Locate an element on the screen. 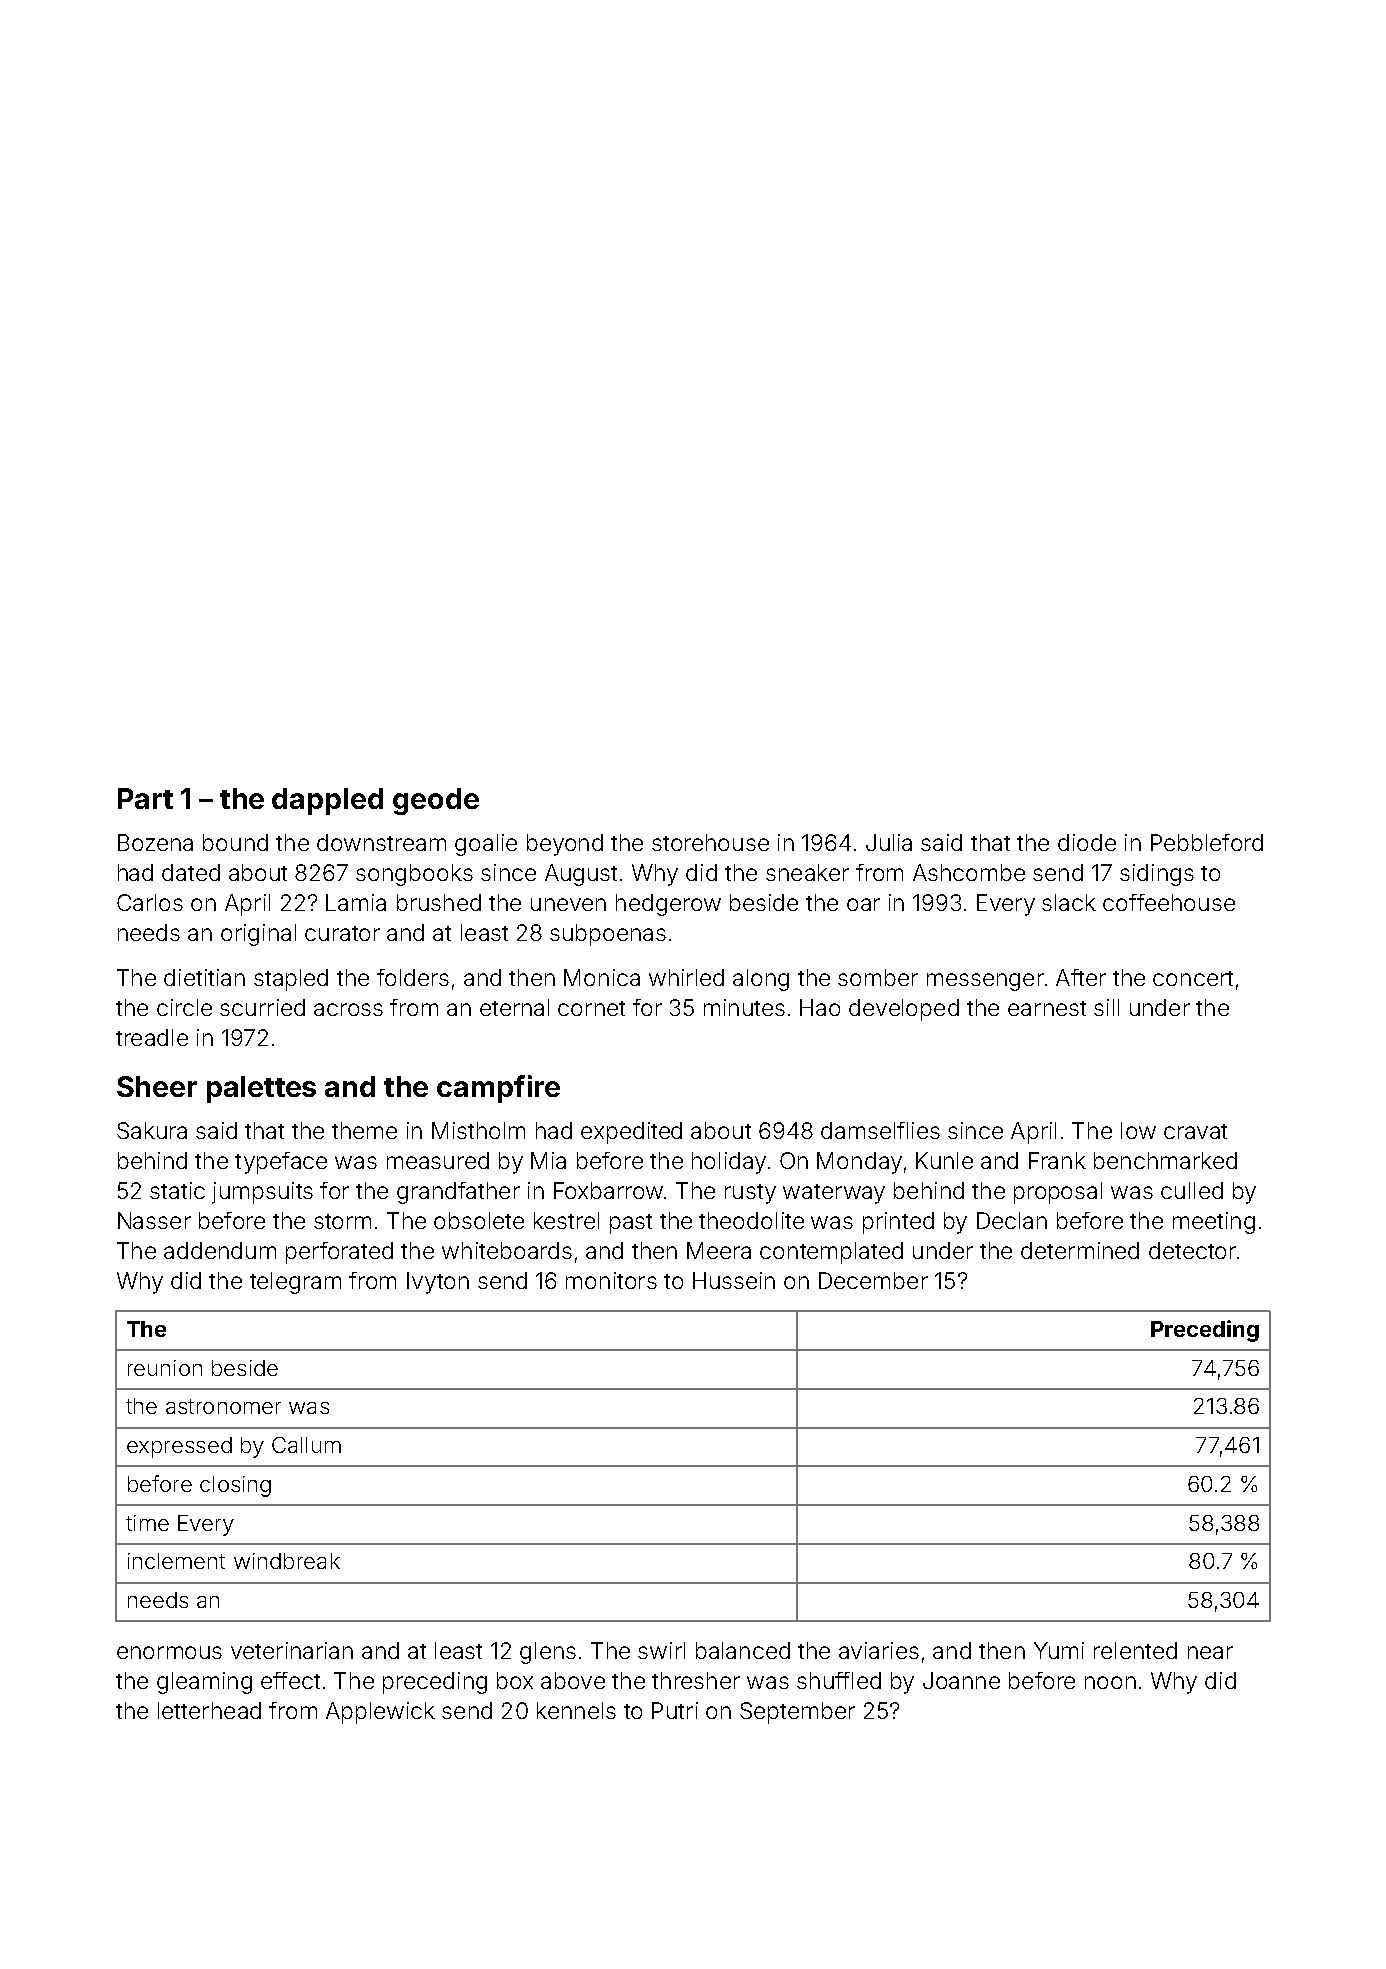  December is located at coordinates (873, 1280).
